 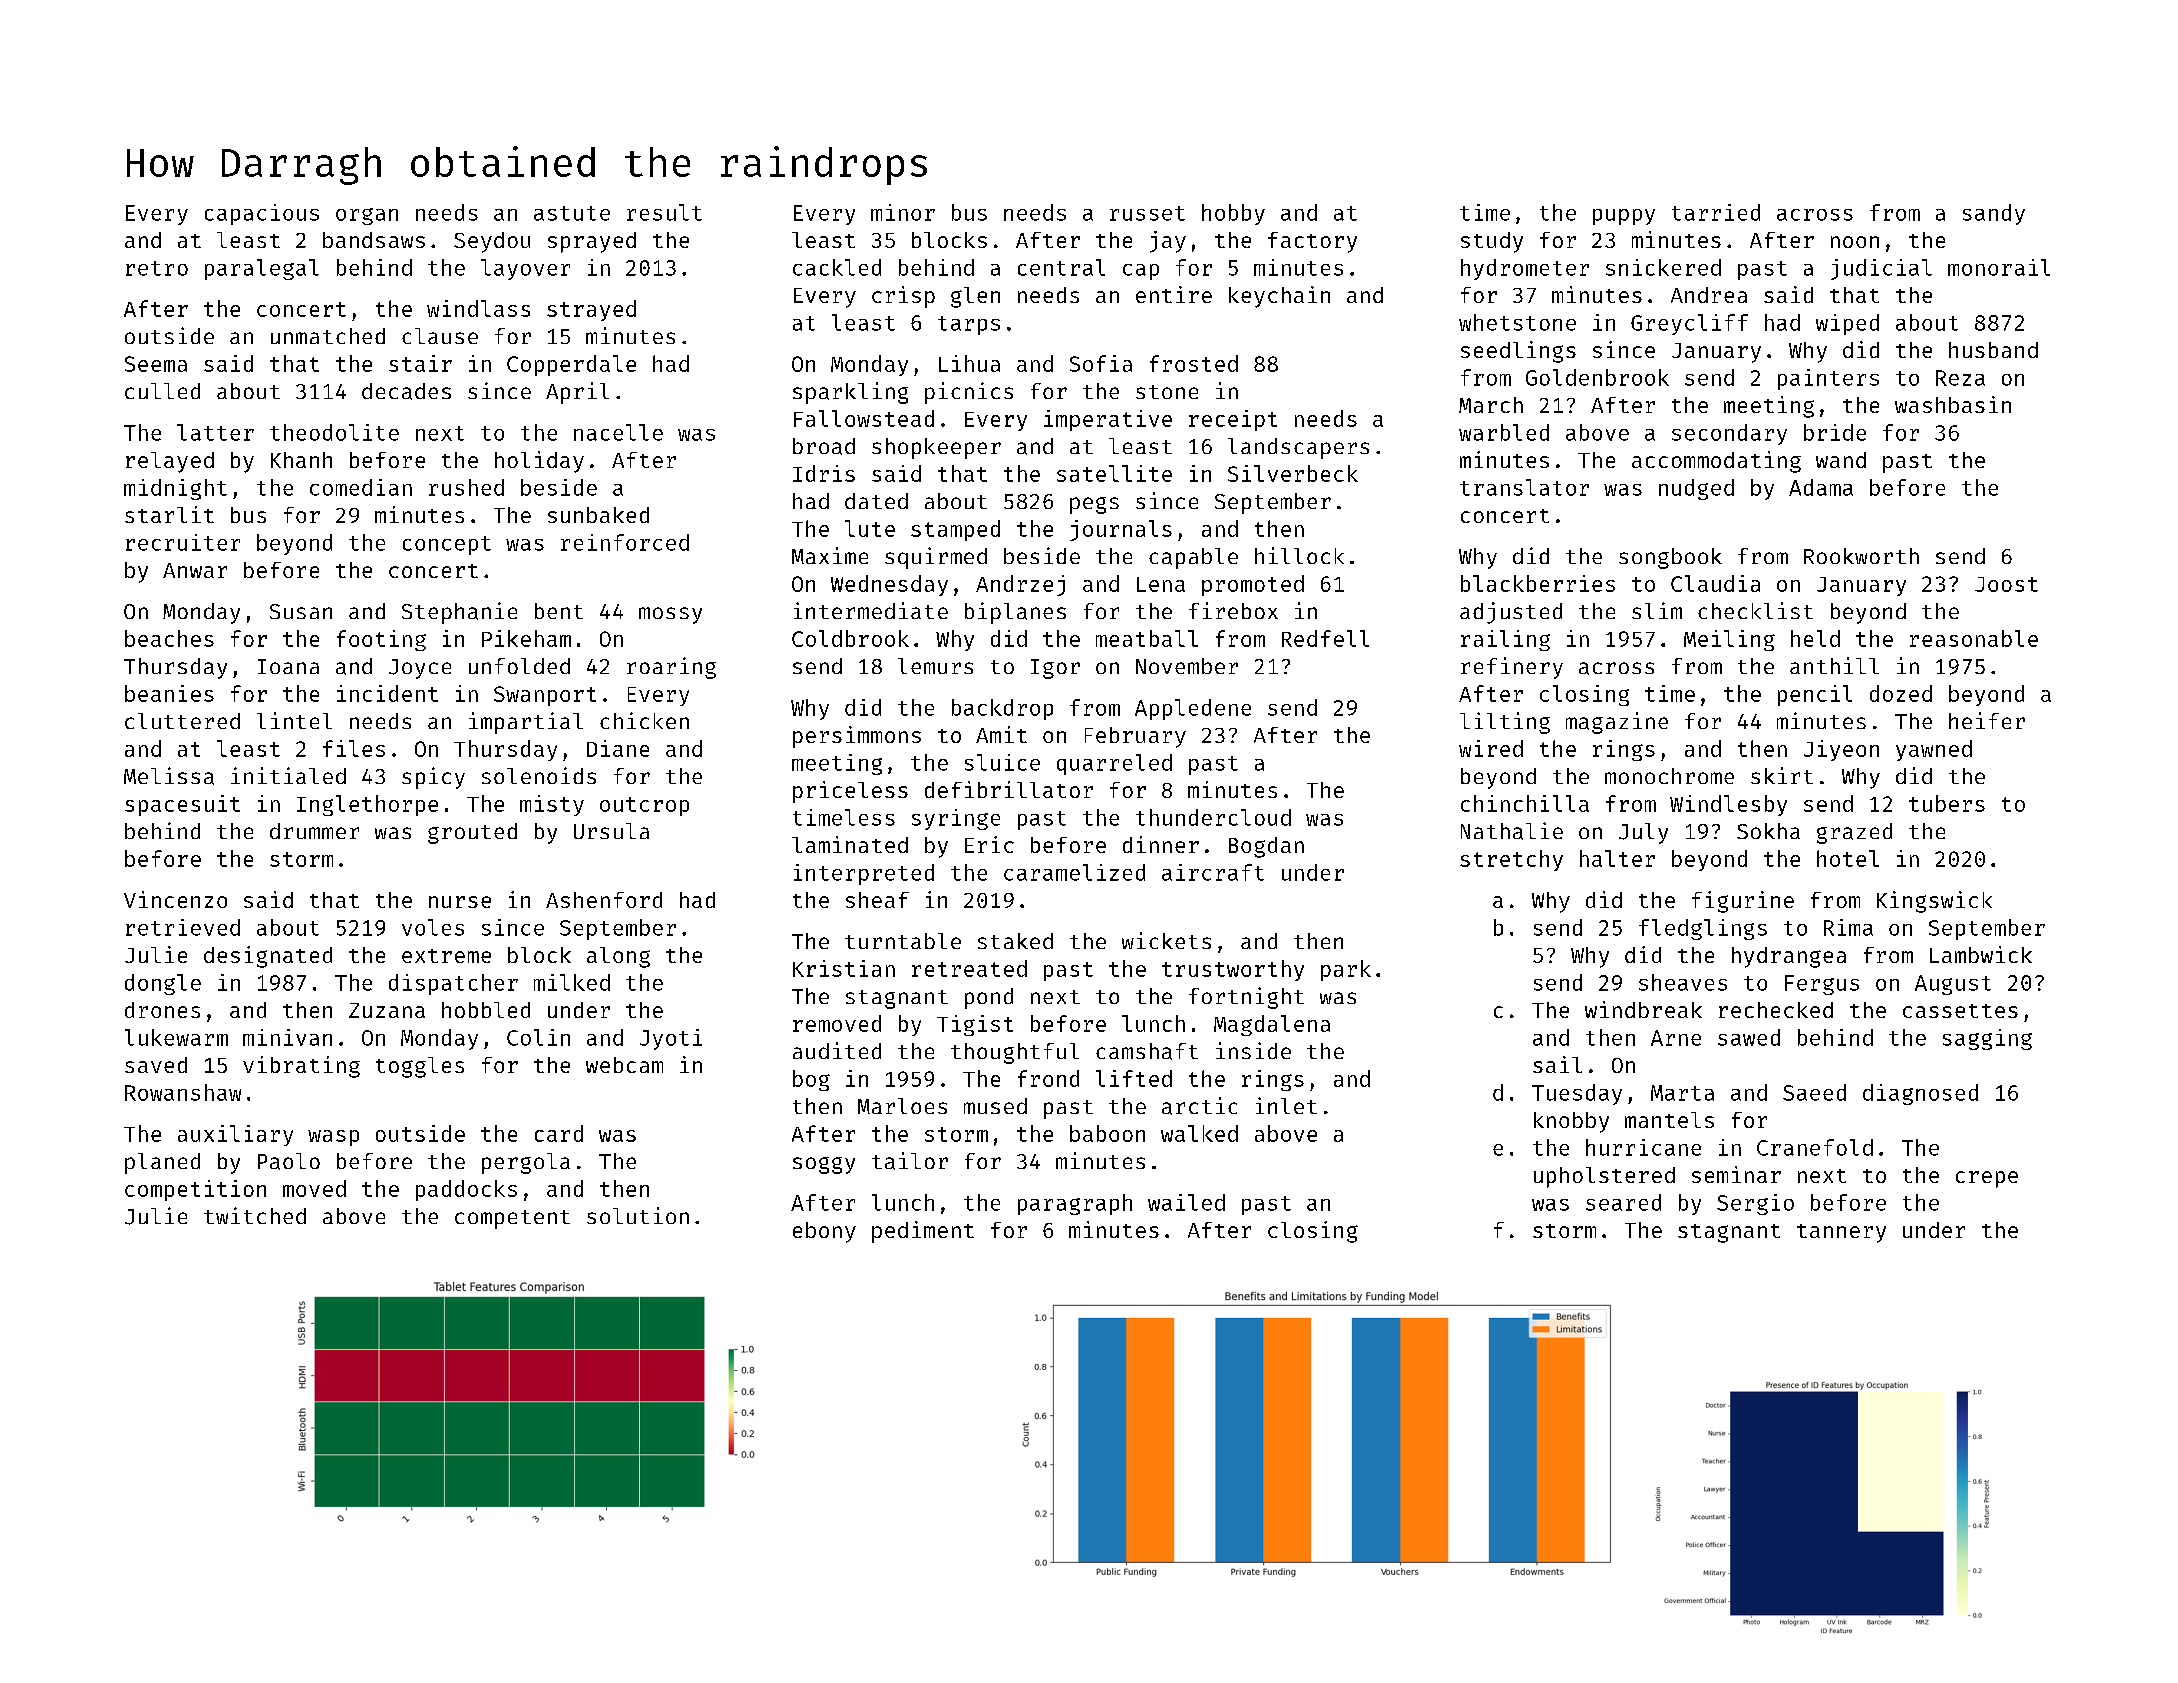 I want to click on saved, so click(x=156, y=1065).
